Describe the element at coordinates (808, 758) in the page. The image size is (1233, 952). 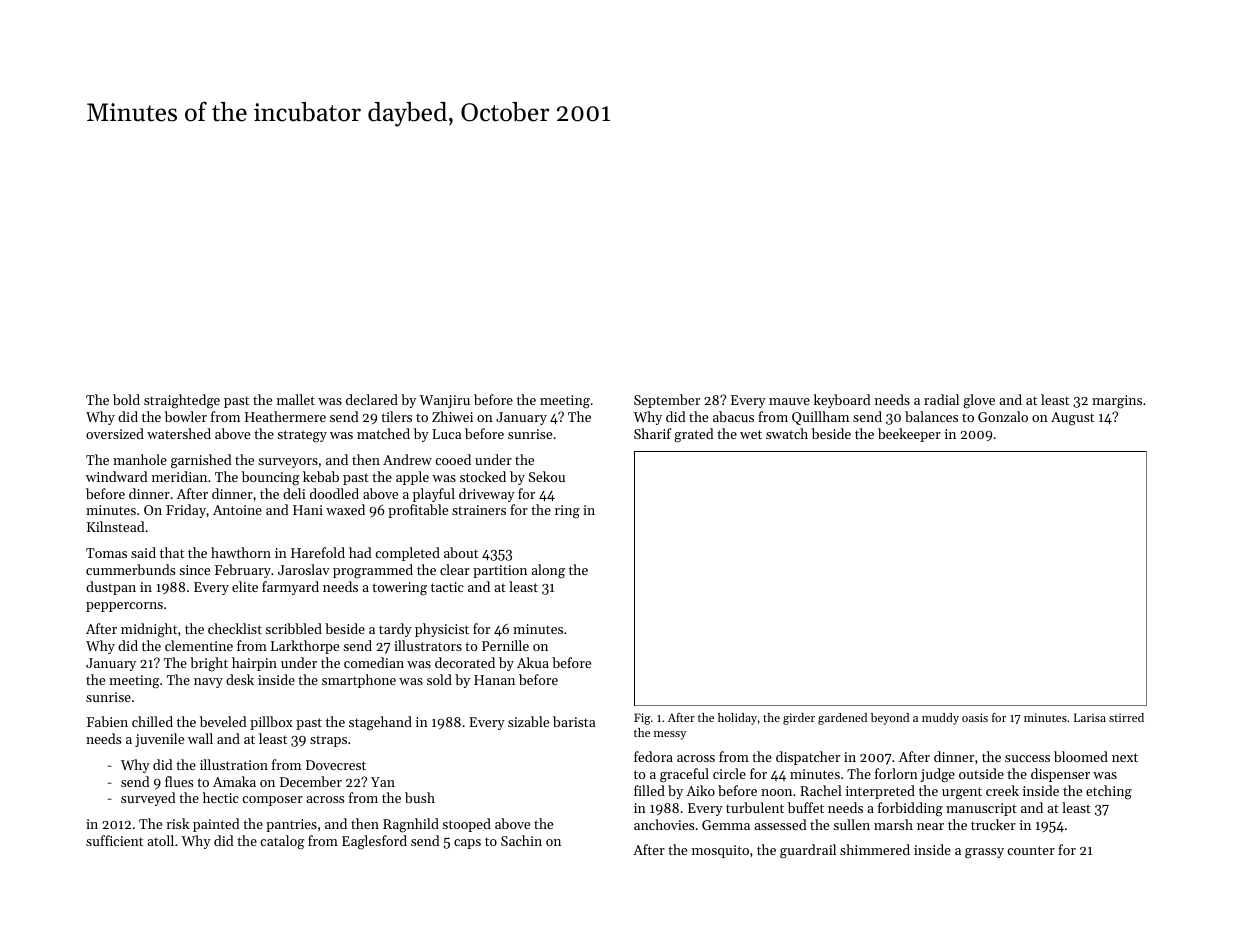
I see `dispatcher` at that location.
